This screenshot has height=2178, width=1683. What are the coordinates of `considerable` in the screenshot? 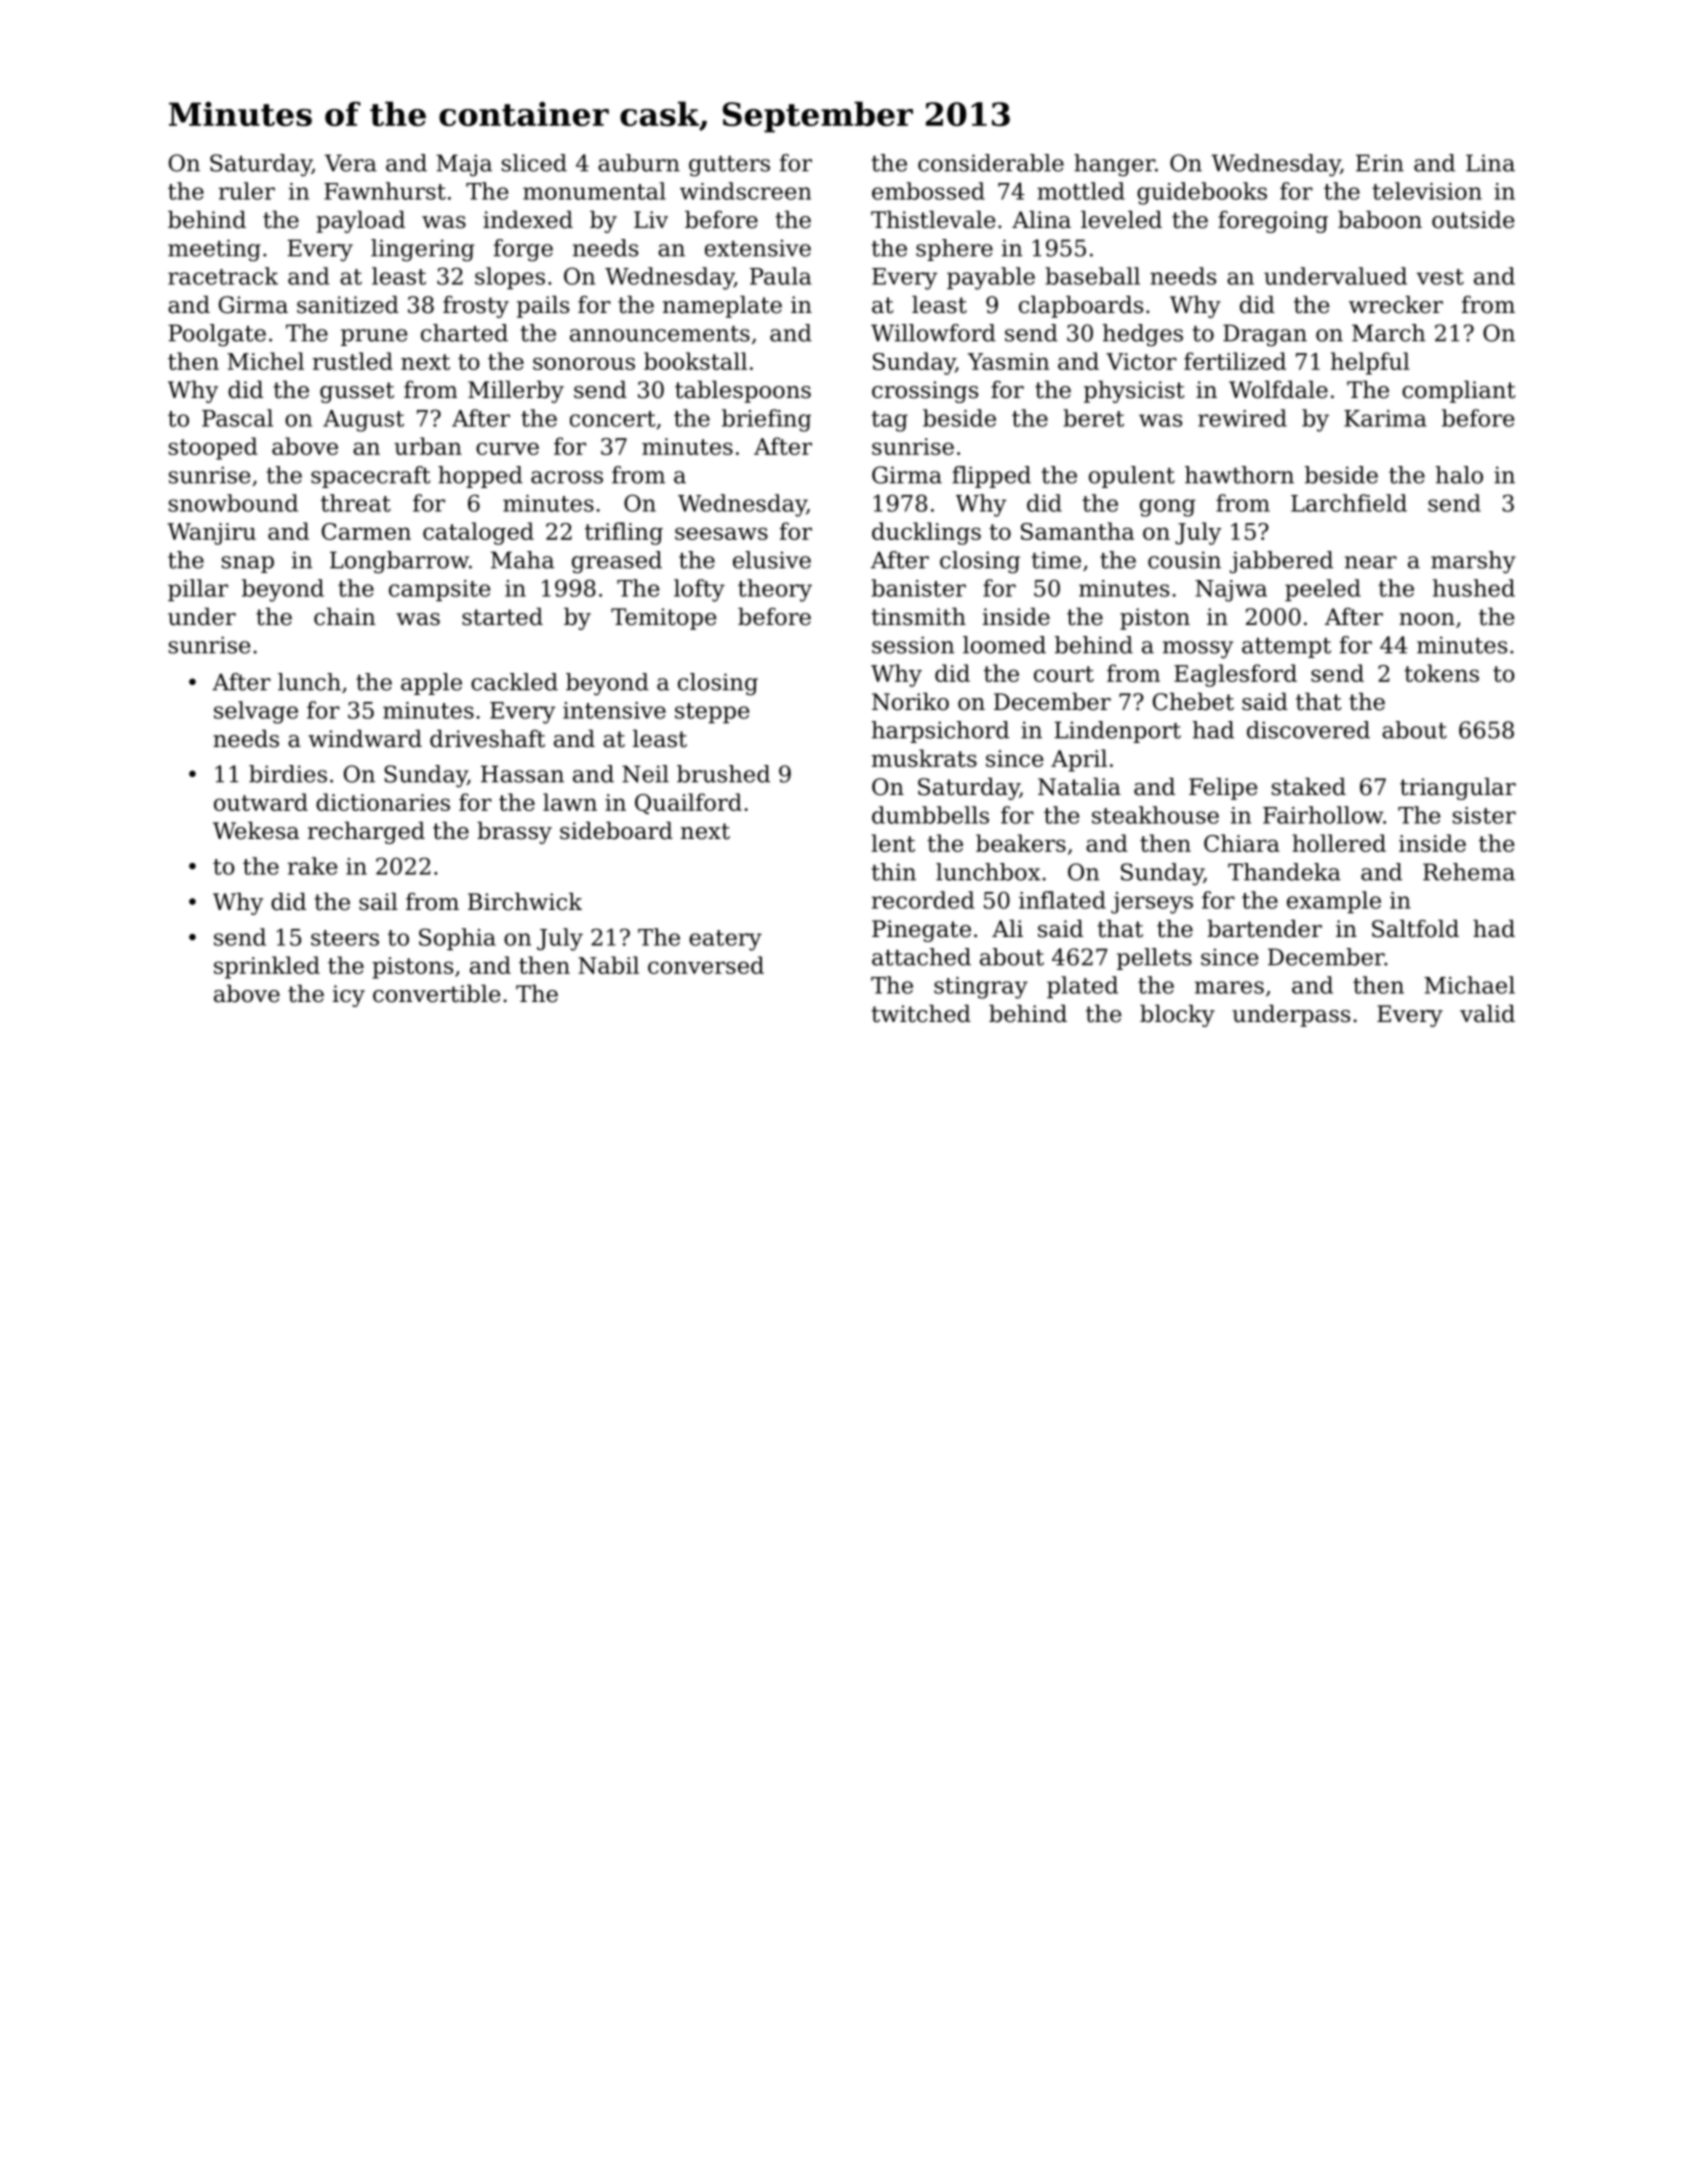 It's located at (991, 163).
